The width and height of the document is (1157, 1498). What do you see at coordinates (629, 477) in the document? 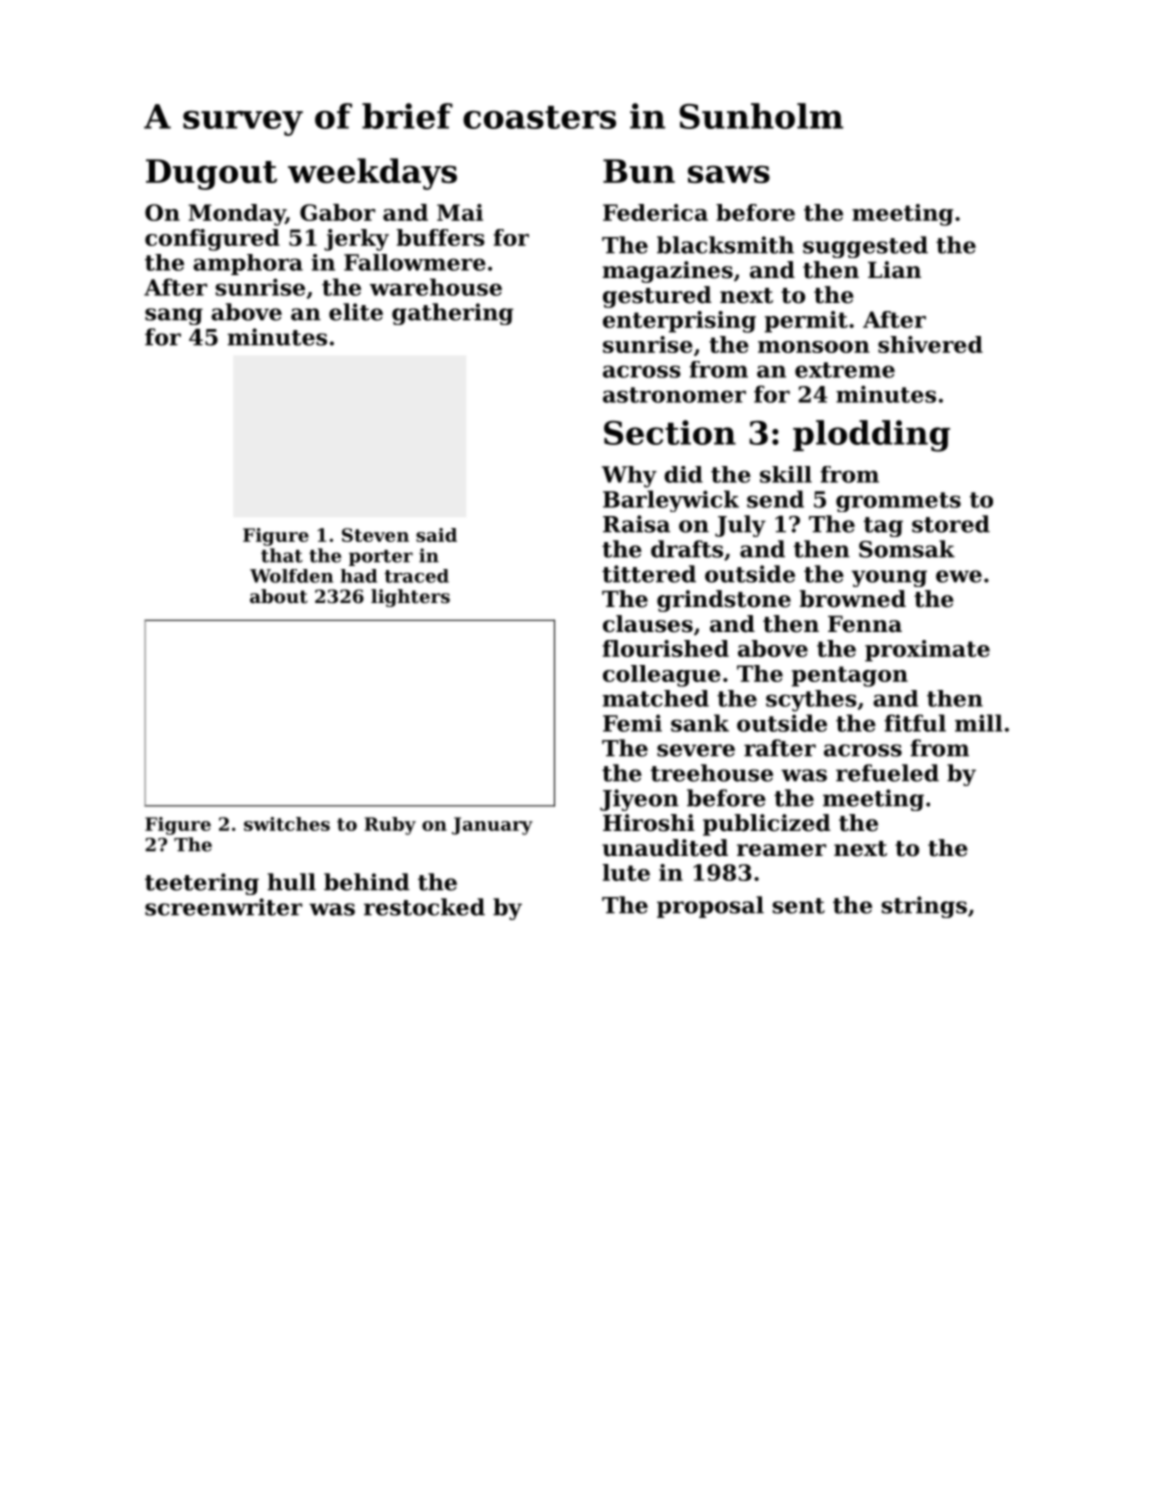
I see `Why` at bounding box center [629, 477].
